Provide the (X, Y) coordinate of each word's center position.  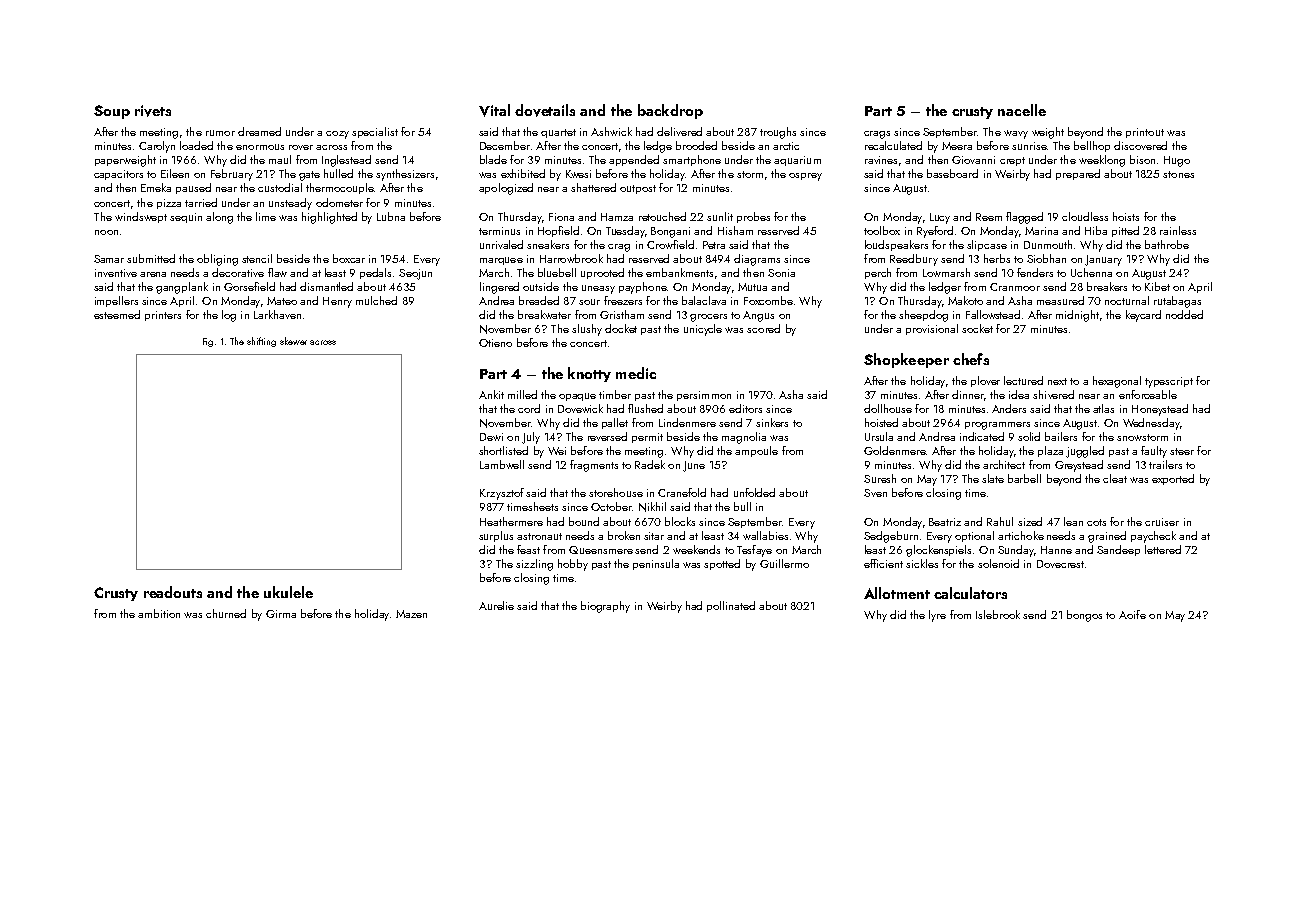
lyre (937, 616)
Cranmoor (1015, 287)
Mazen (411, 614)
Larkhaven (277, 314)
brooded (696, 145)
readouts (173, 592)
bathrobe (1167, 244)
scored (763, 328)
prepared (1078, 174)
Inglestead (346, 161)
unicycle (703, 330)
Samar (109, 259)
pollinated (731, 606)
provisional (932, 329)
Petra (714, 245)
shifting (261, 342)
